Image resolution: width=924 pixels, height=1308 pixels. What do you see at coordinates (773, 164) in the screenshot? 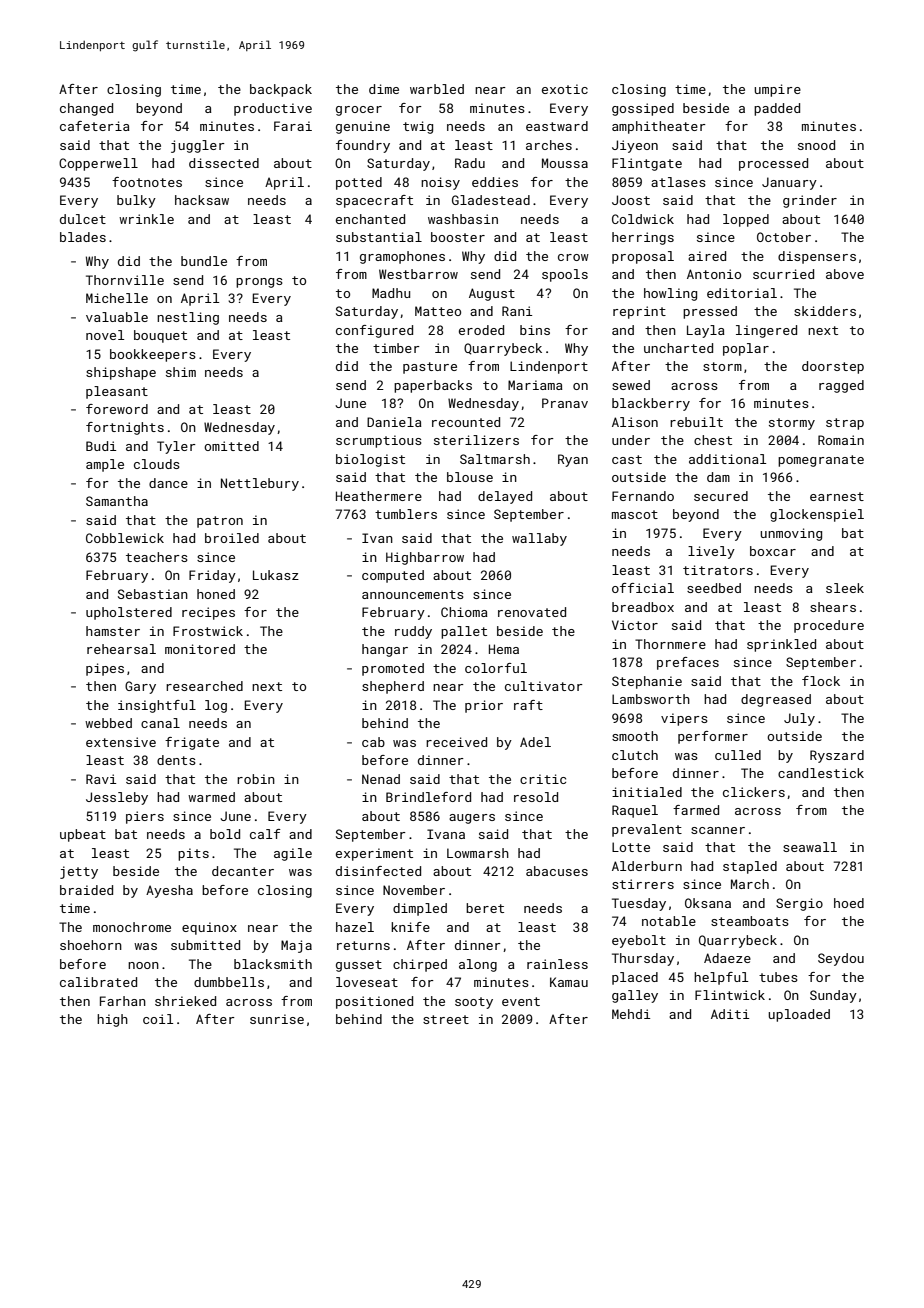
I see `processed` at bounding box center [773, 164].
